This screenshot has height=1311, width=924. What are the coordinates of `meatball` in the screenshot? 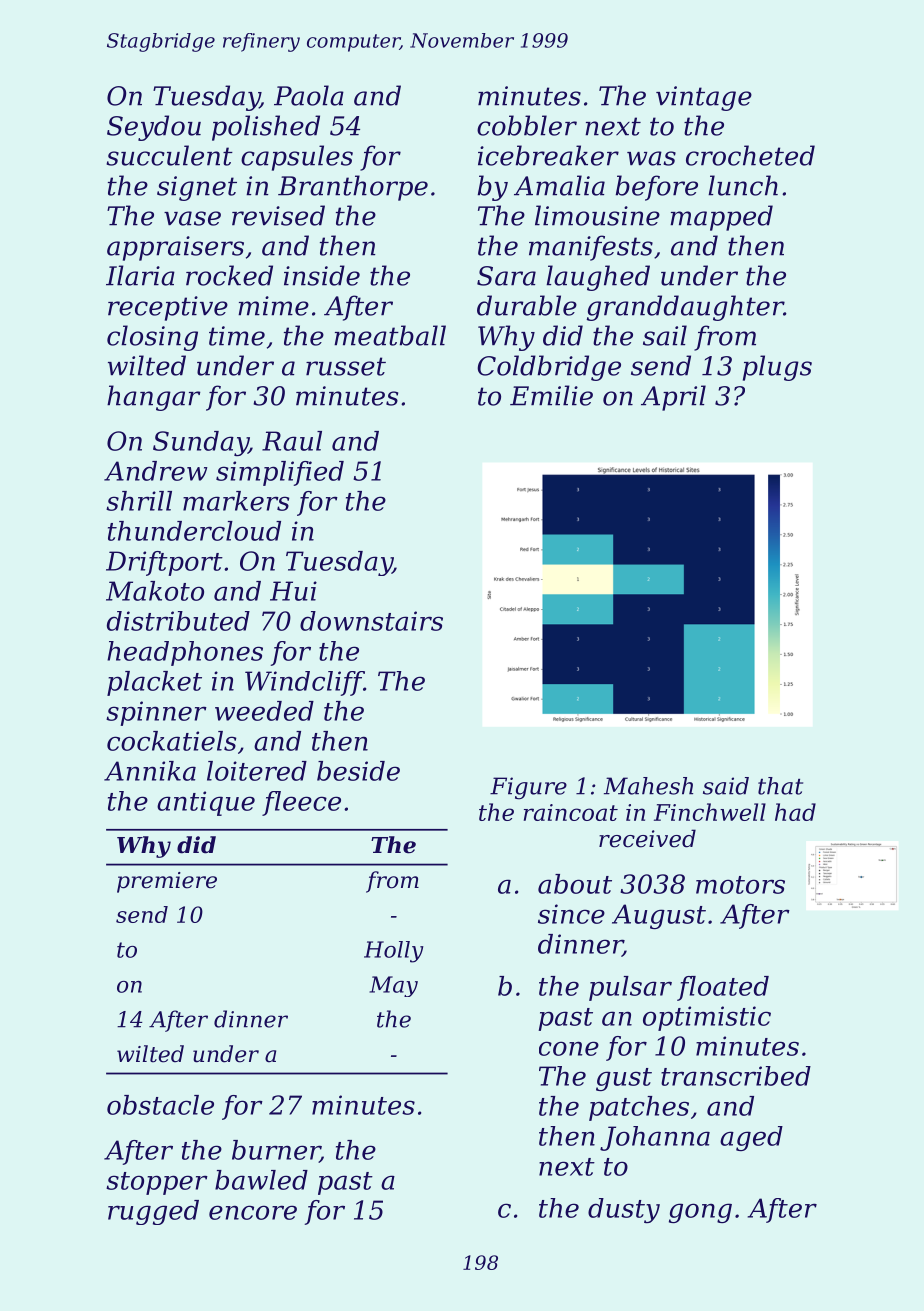 It's located at (390, 335).
